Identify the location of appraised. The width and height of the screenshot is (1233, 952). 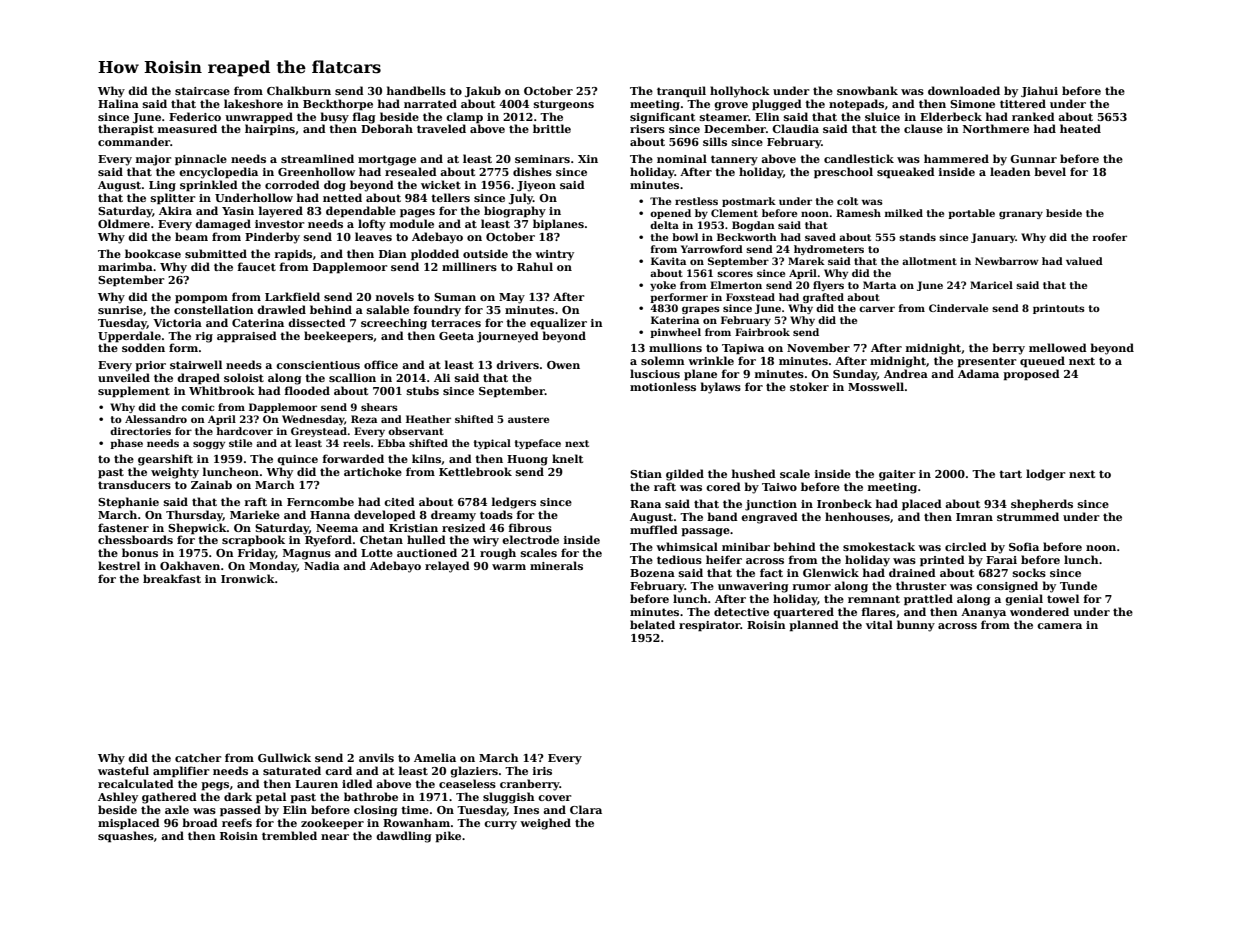
(247, 337).
